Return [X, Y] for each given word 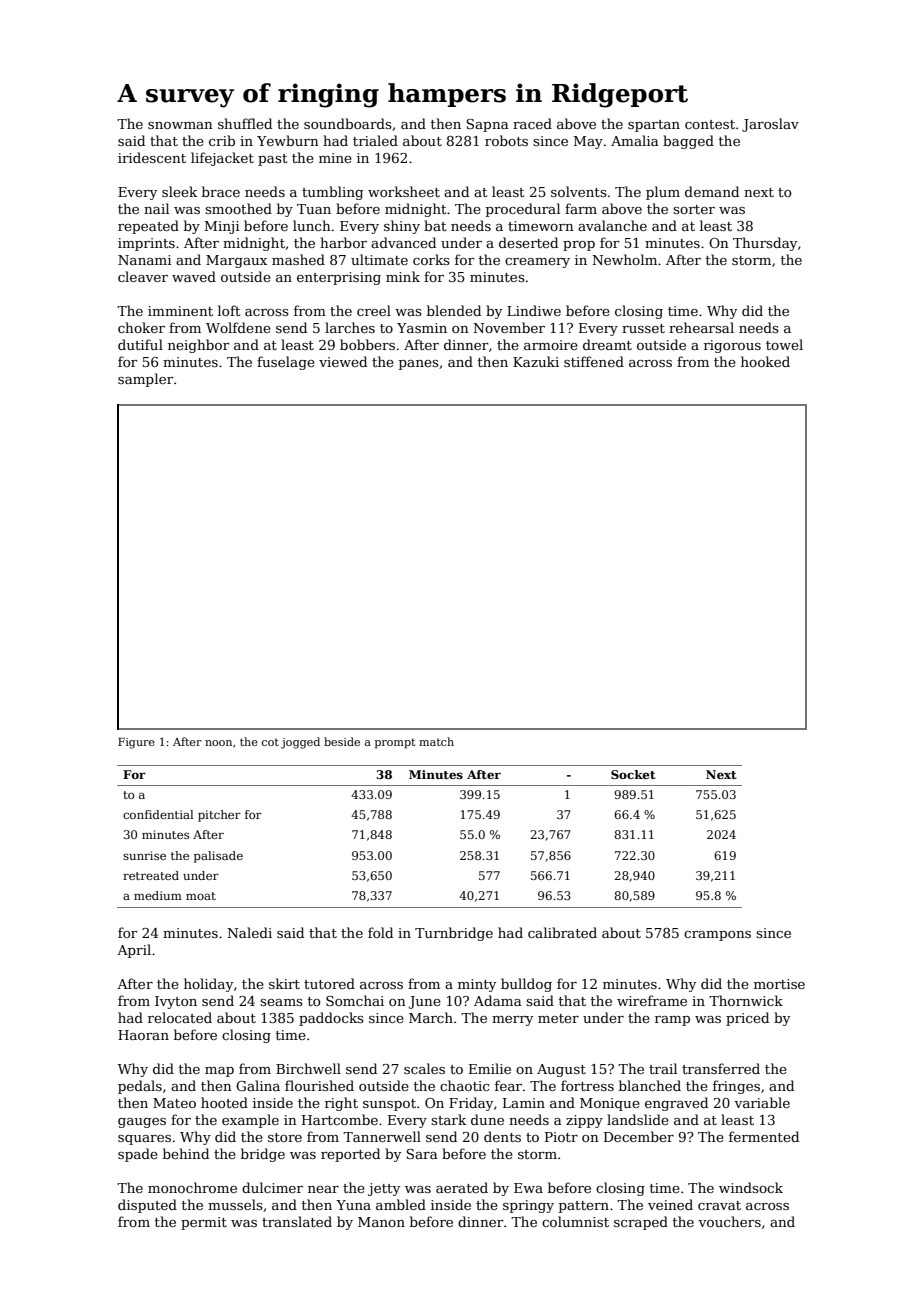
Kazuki [536, 361]
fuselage [286, 363]
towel [784, 344]
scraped [641, 1223]
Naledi [249, 932]
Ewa [528, 1188]
